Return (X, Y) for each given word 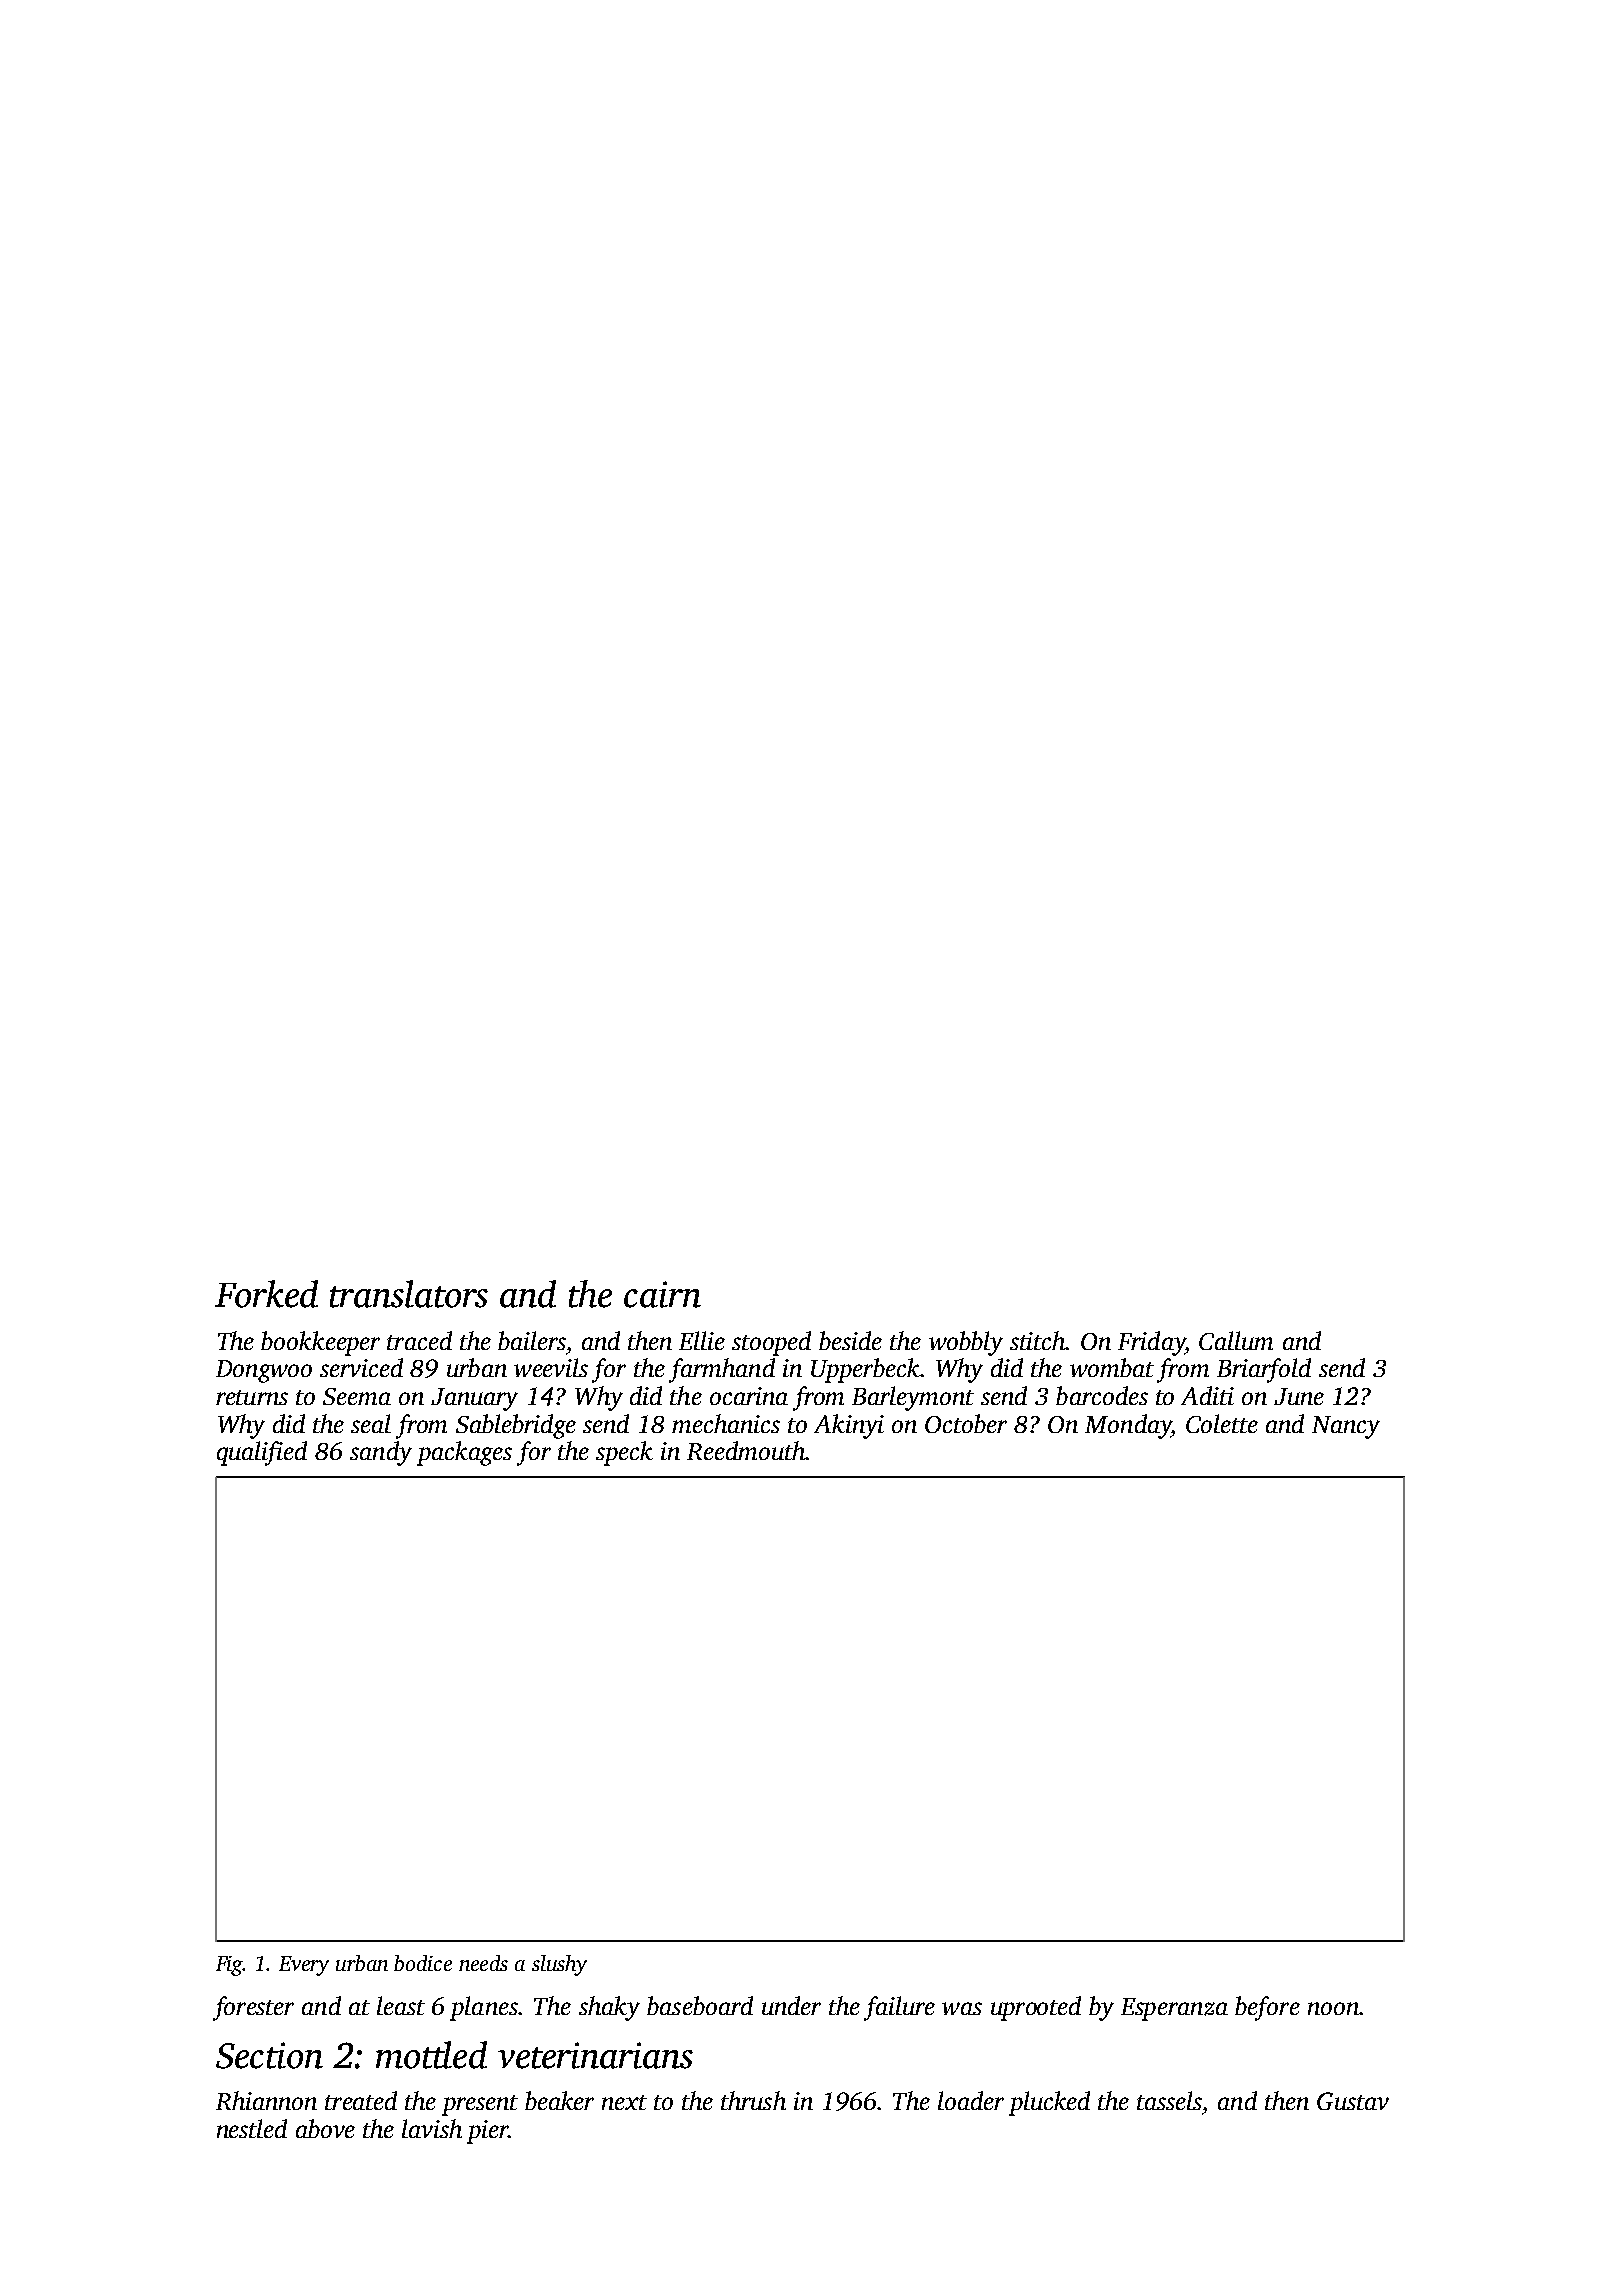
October (966, 1423)
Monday (1128, 1426)
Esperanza (1174, 2009)
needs (483, 1963)
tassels (1169, 2100)
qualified (262, 1453)
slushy (559, 1965)
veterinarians (595, 2055)
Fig (229, 1966)
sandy (381, 1453)
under (791, 2005)
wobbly (966, 1343)
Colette (1222, 1423)
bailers (532, 1340)
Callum (1236, 1340)
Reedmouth (746, 1450)
